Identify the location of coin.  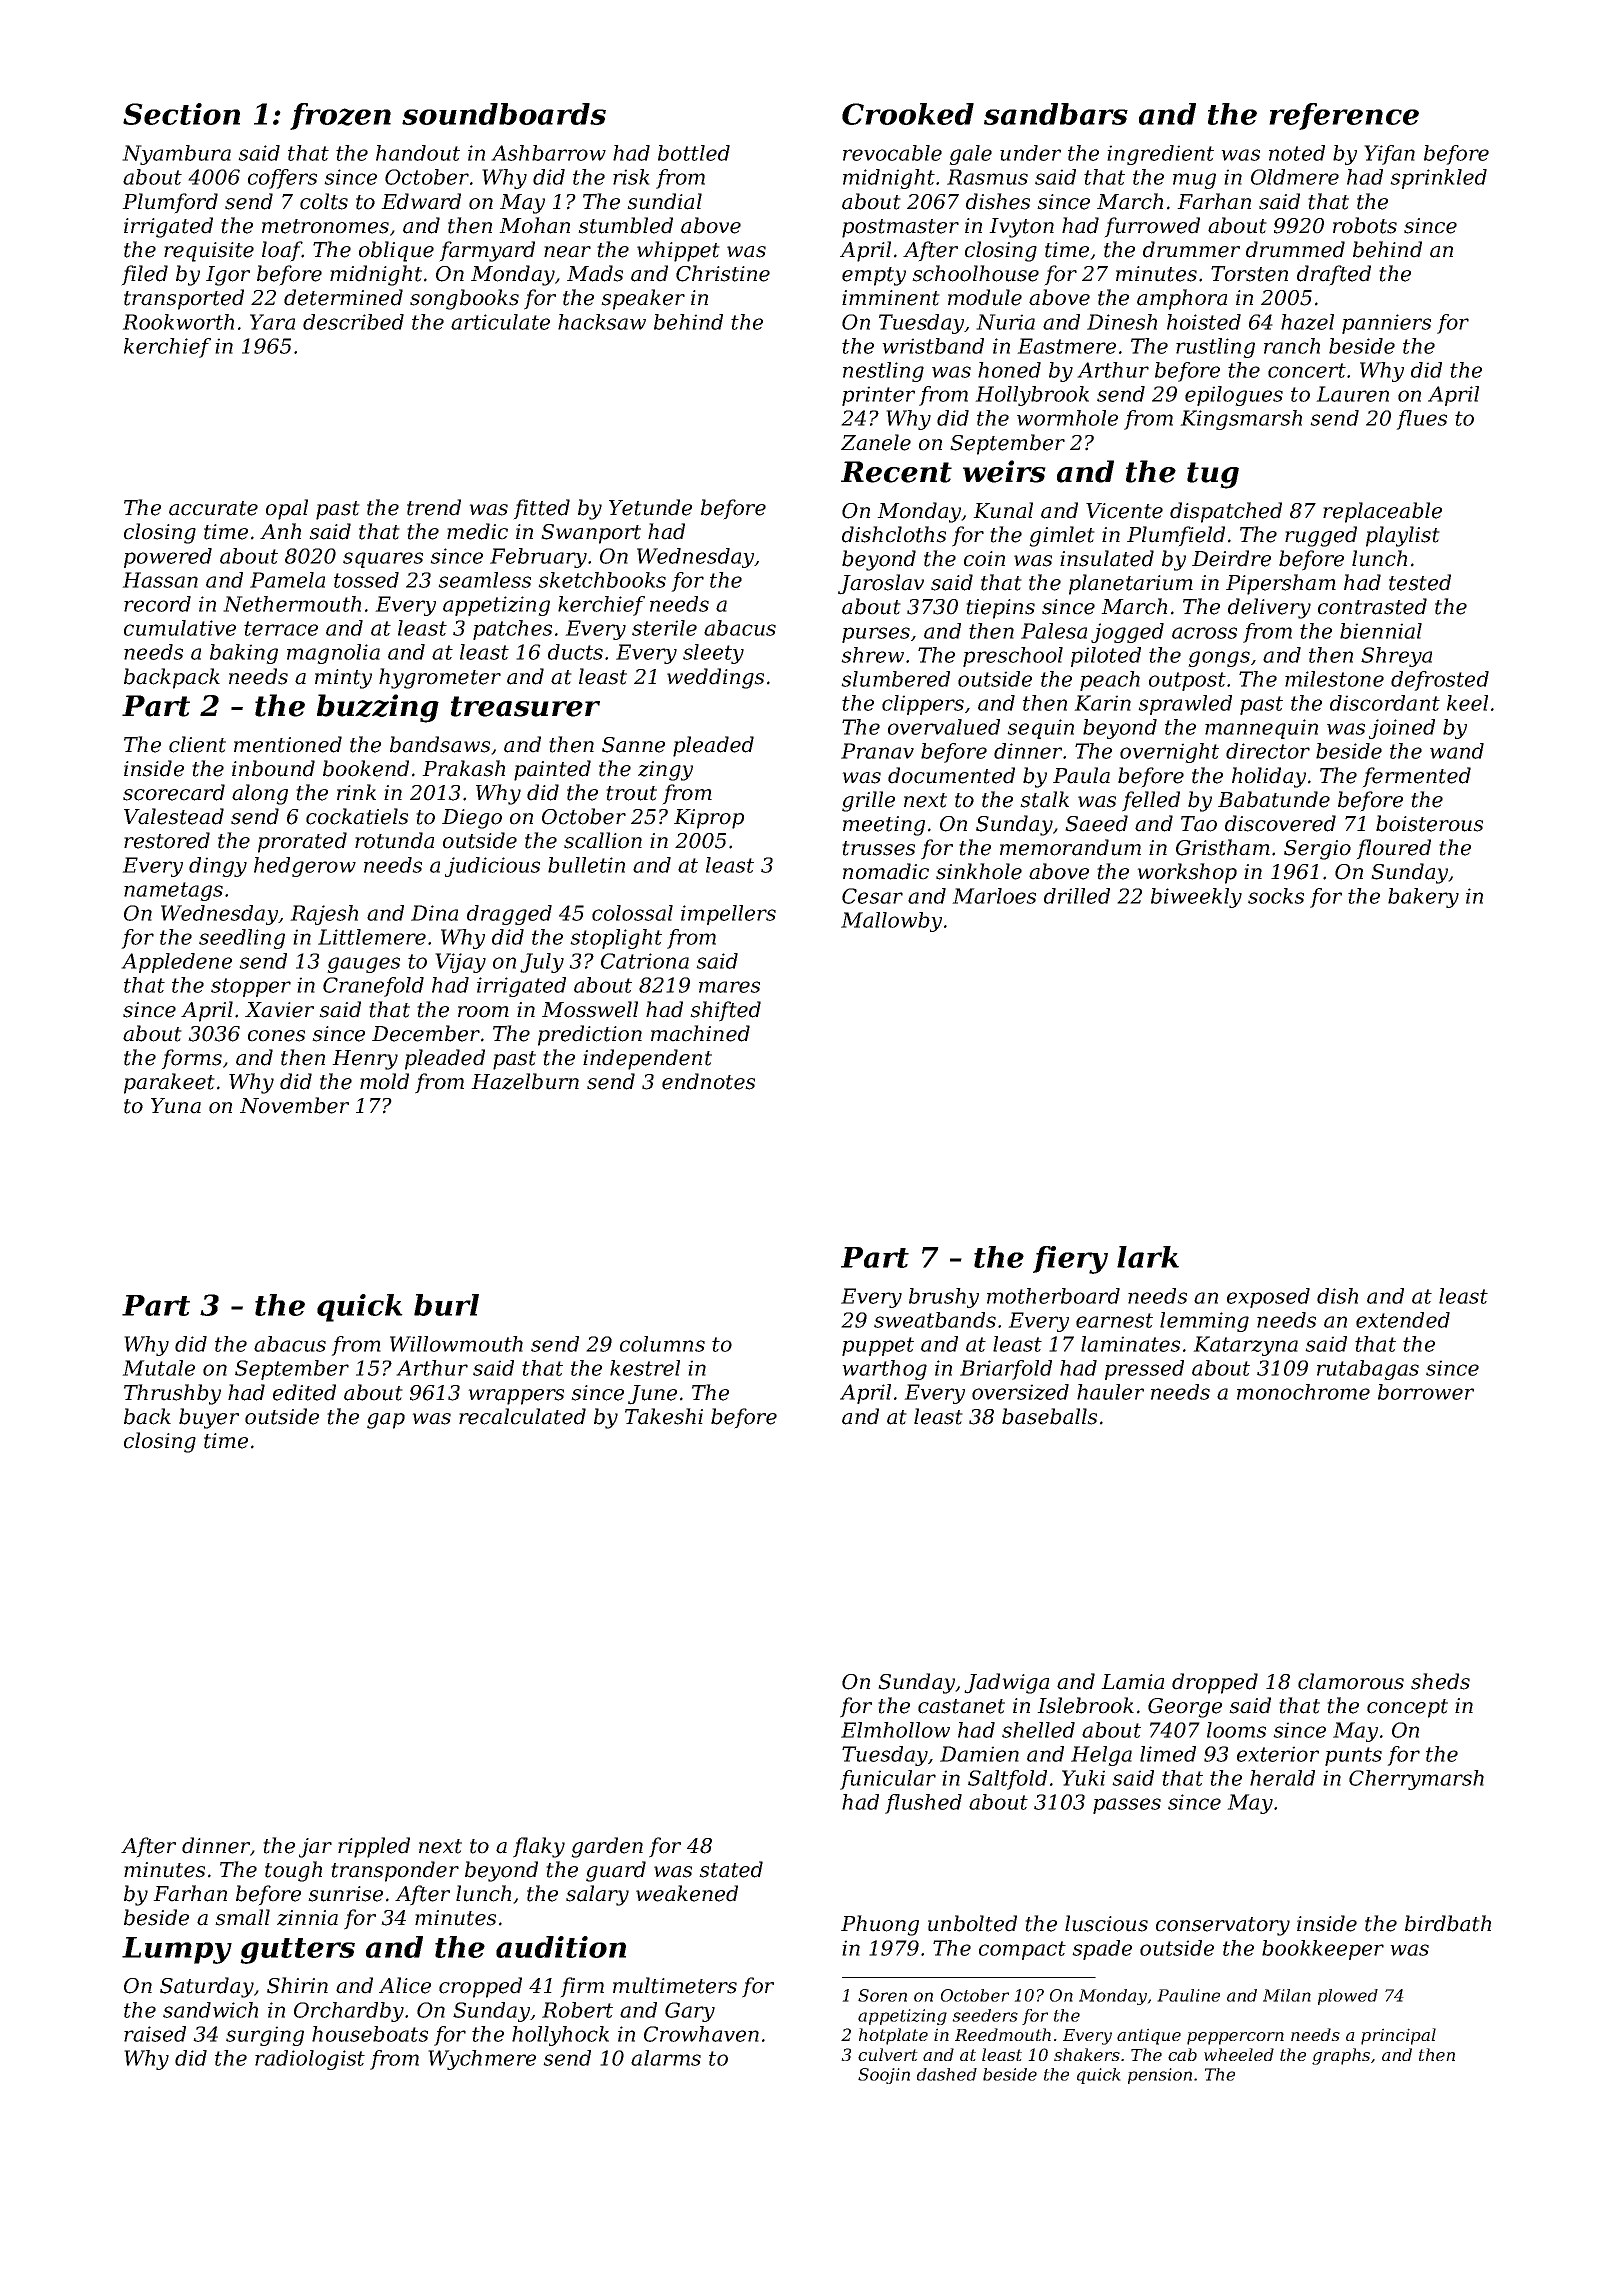
(984, 559).
